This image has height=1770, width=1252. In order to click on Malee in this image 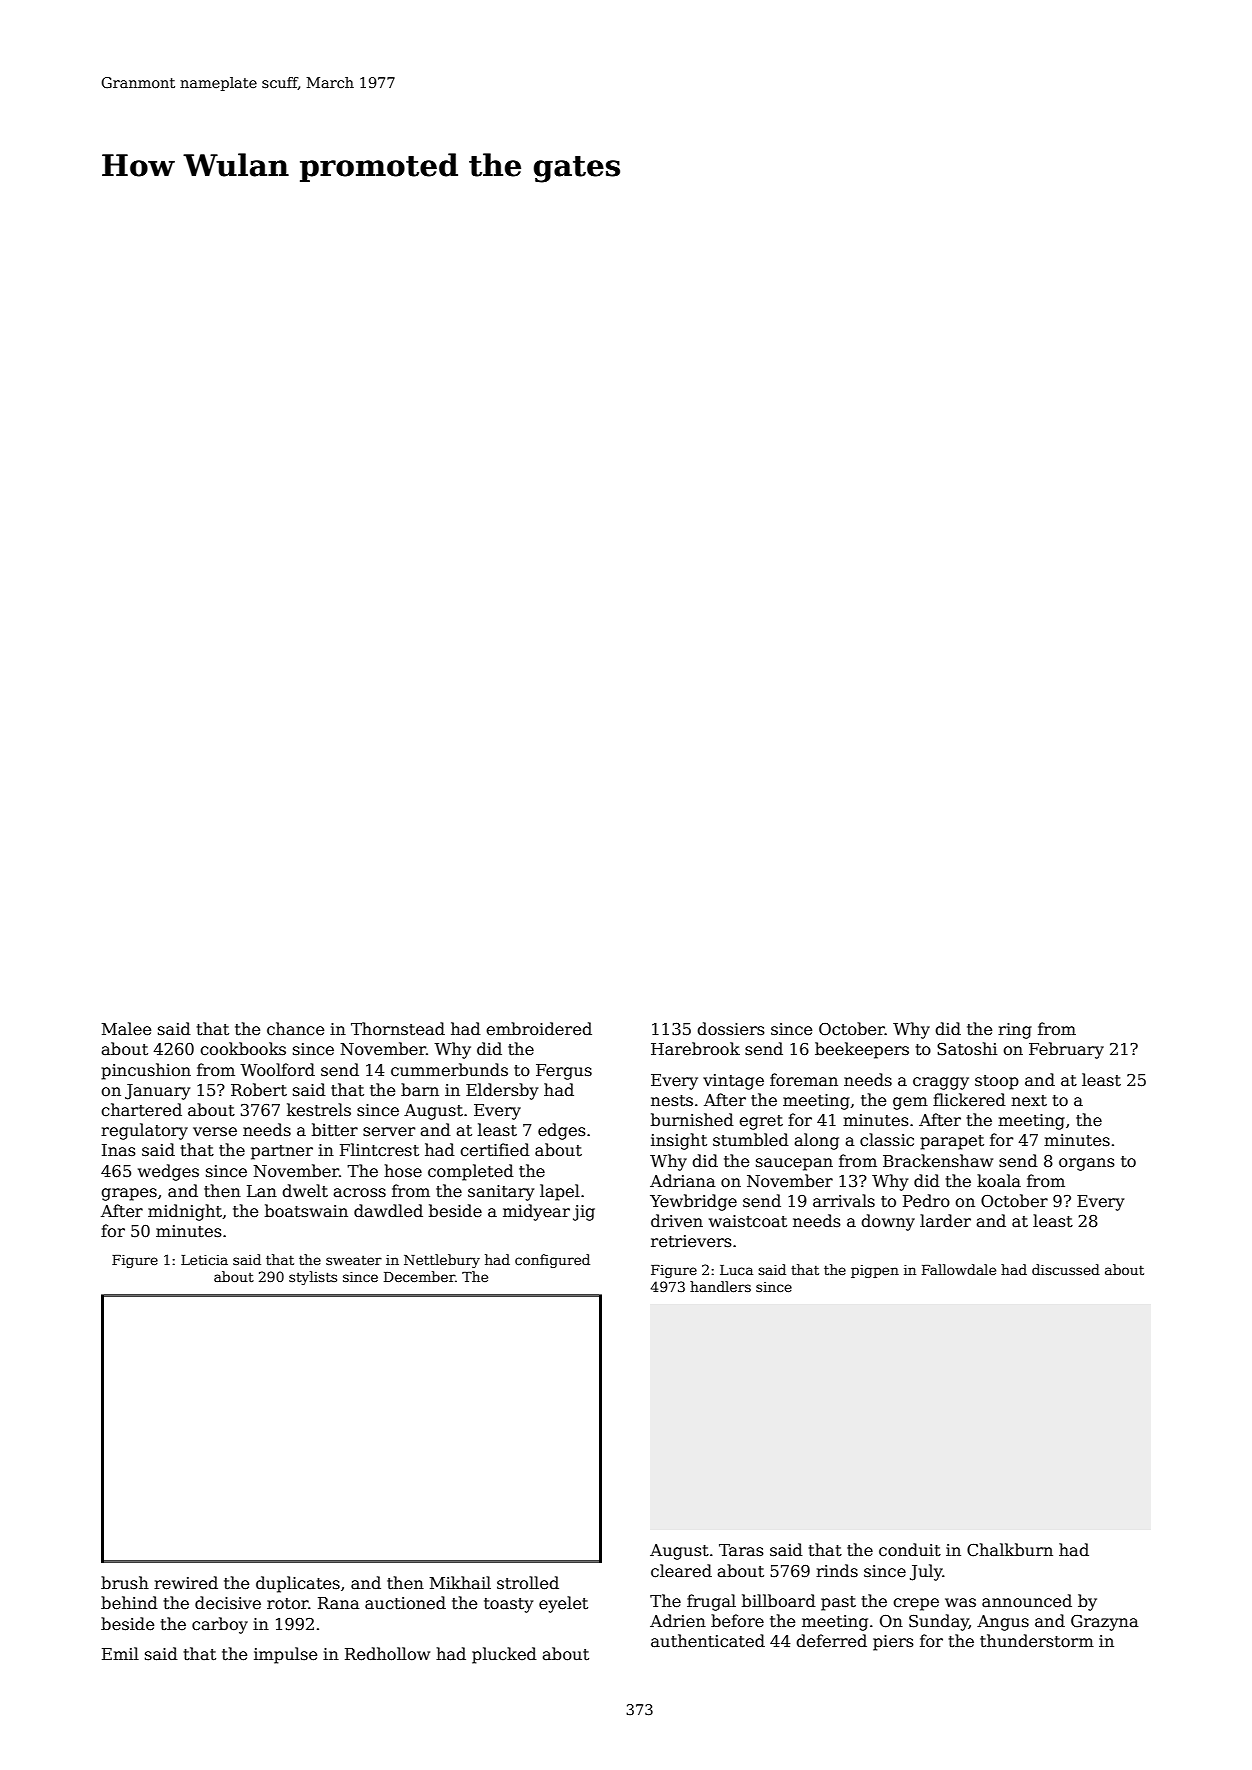, I will do `click(126, 1029)`.
